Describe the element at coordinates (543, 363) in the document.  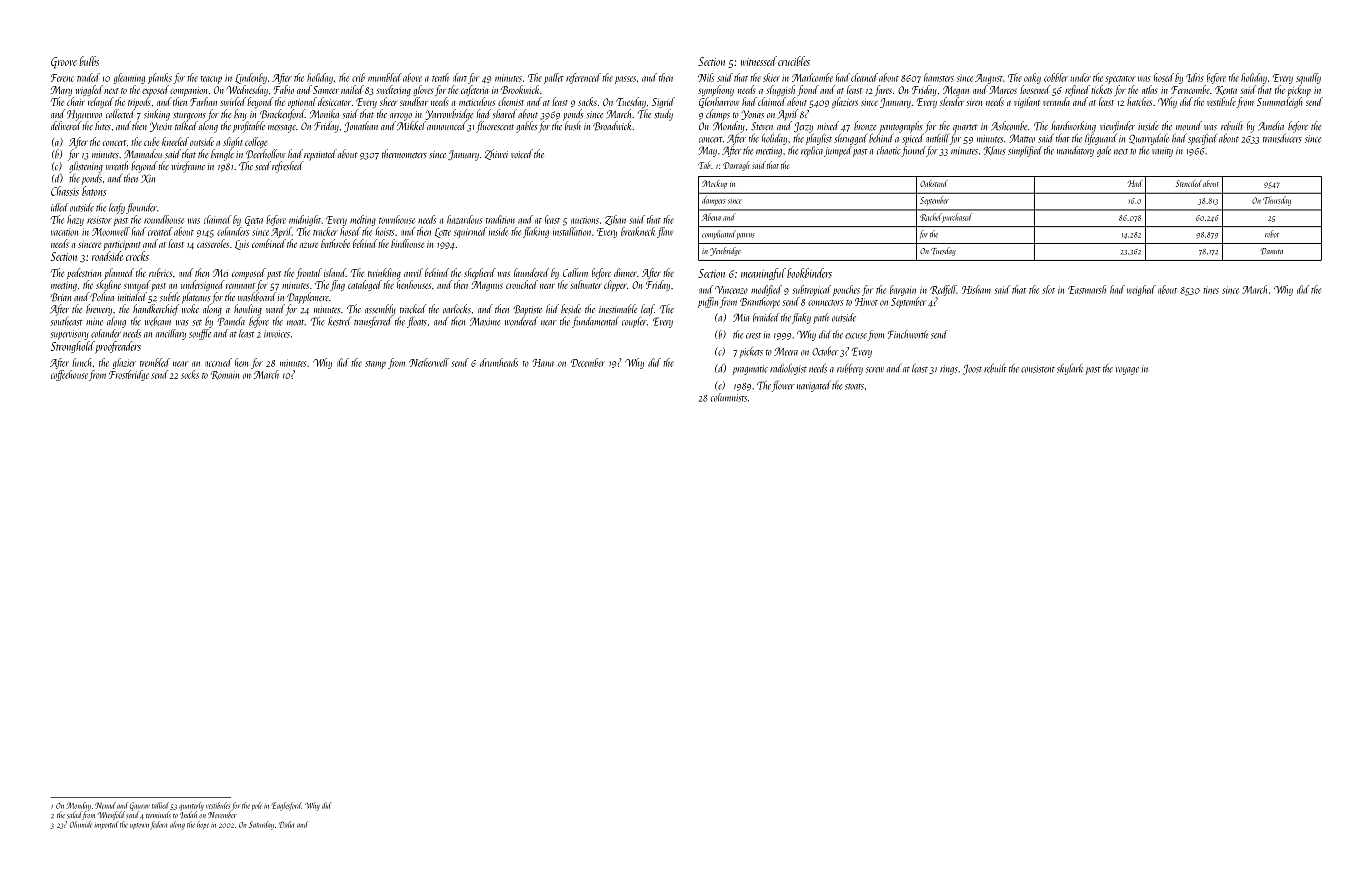
I see `Hana` at that location.
